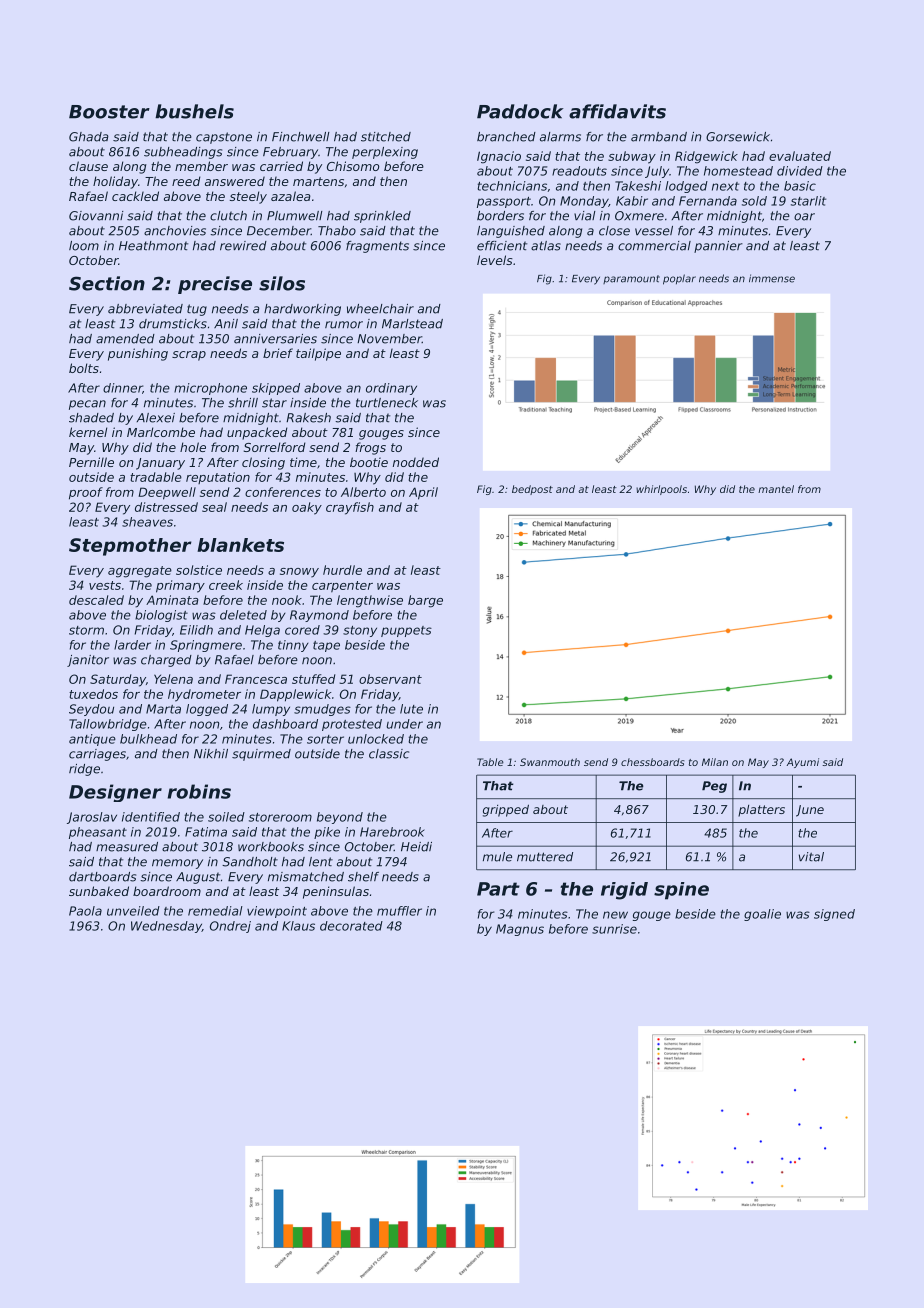 This screenshot has width=924, height=1308. I want to click on affidavits, so click(617, 111).
